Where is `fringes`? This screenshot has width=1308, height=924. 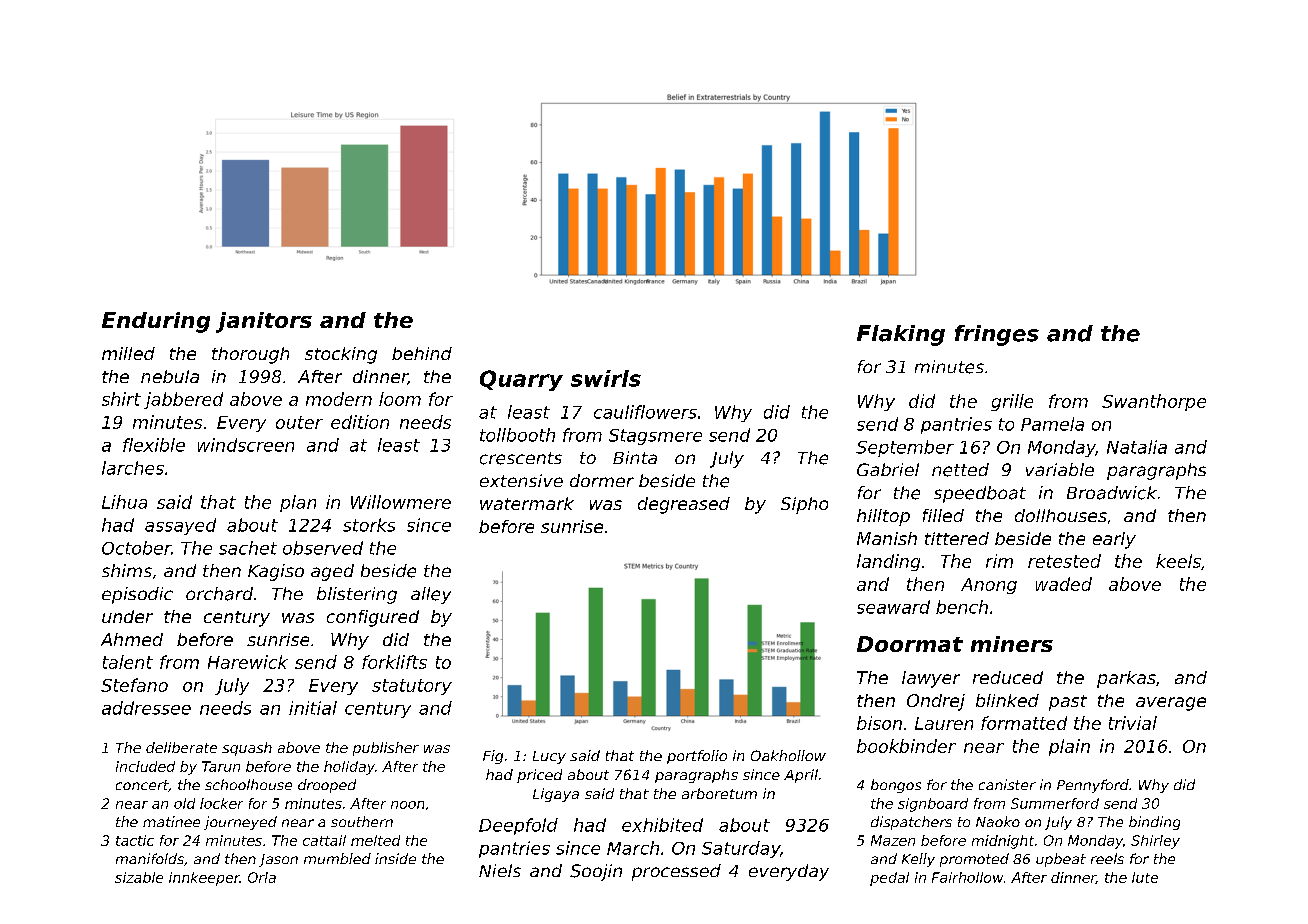
fringes is located at coordinates (997, 335).
